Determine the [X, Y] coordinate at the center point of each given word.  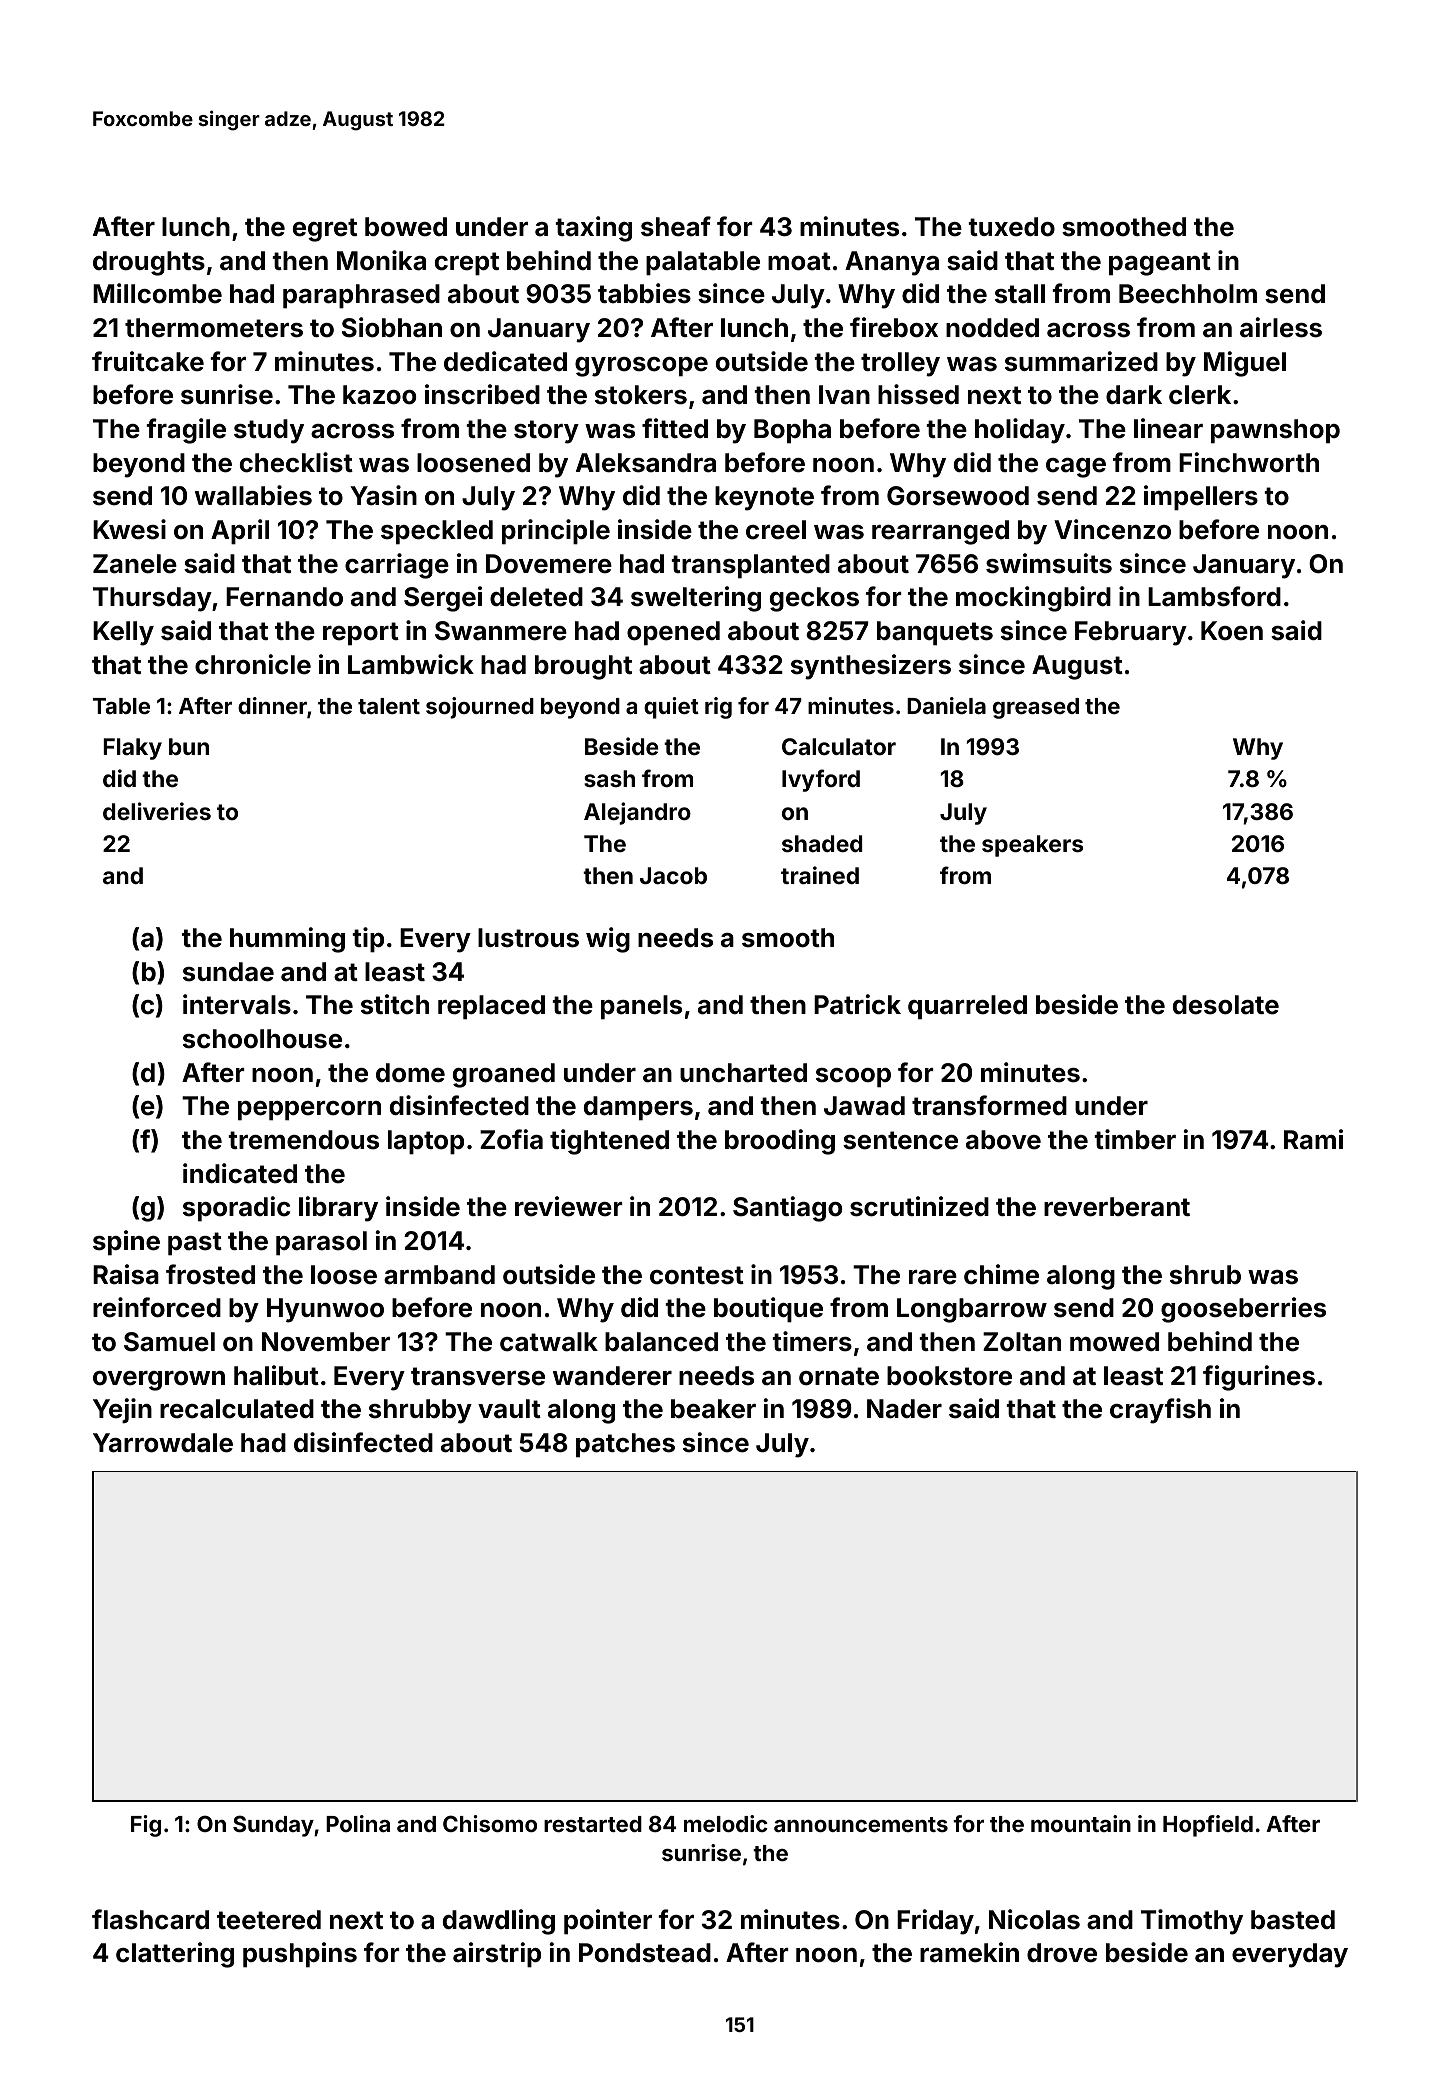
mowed [1114, 1342]
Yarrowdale [163, 1443]
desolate [1226, 1005]
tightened [609, 1142]
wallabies [253, 495]
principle [556, 532]
